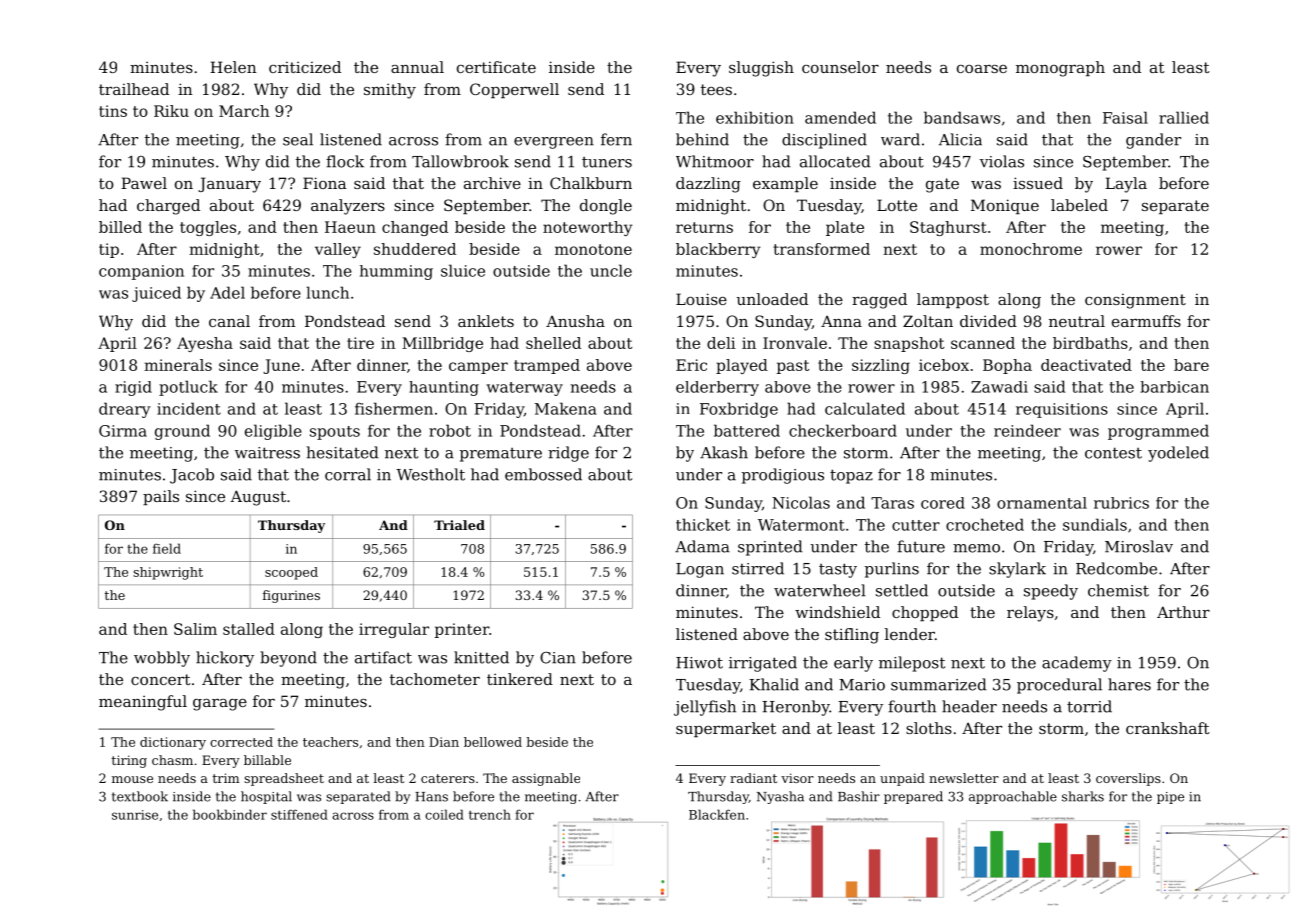  Describe the element at coordinates (724, 452) in the document. I see `Akash` at that location.
